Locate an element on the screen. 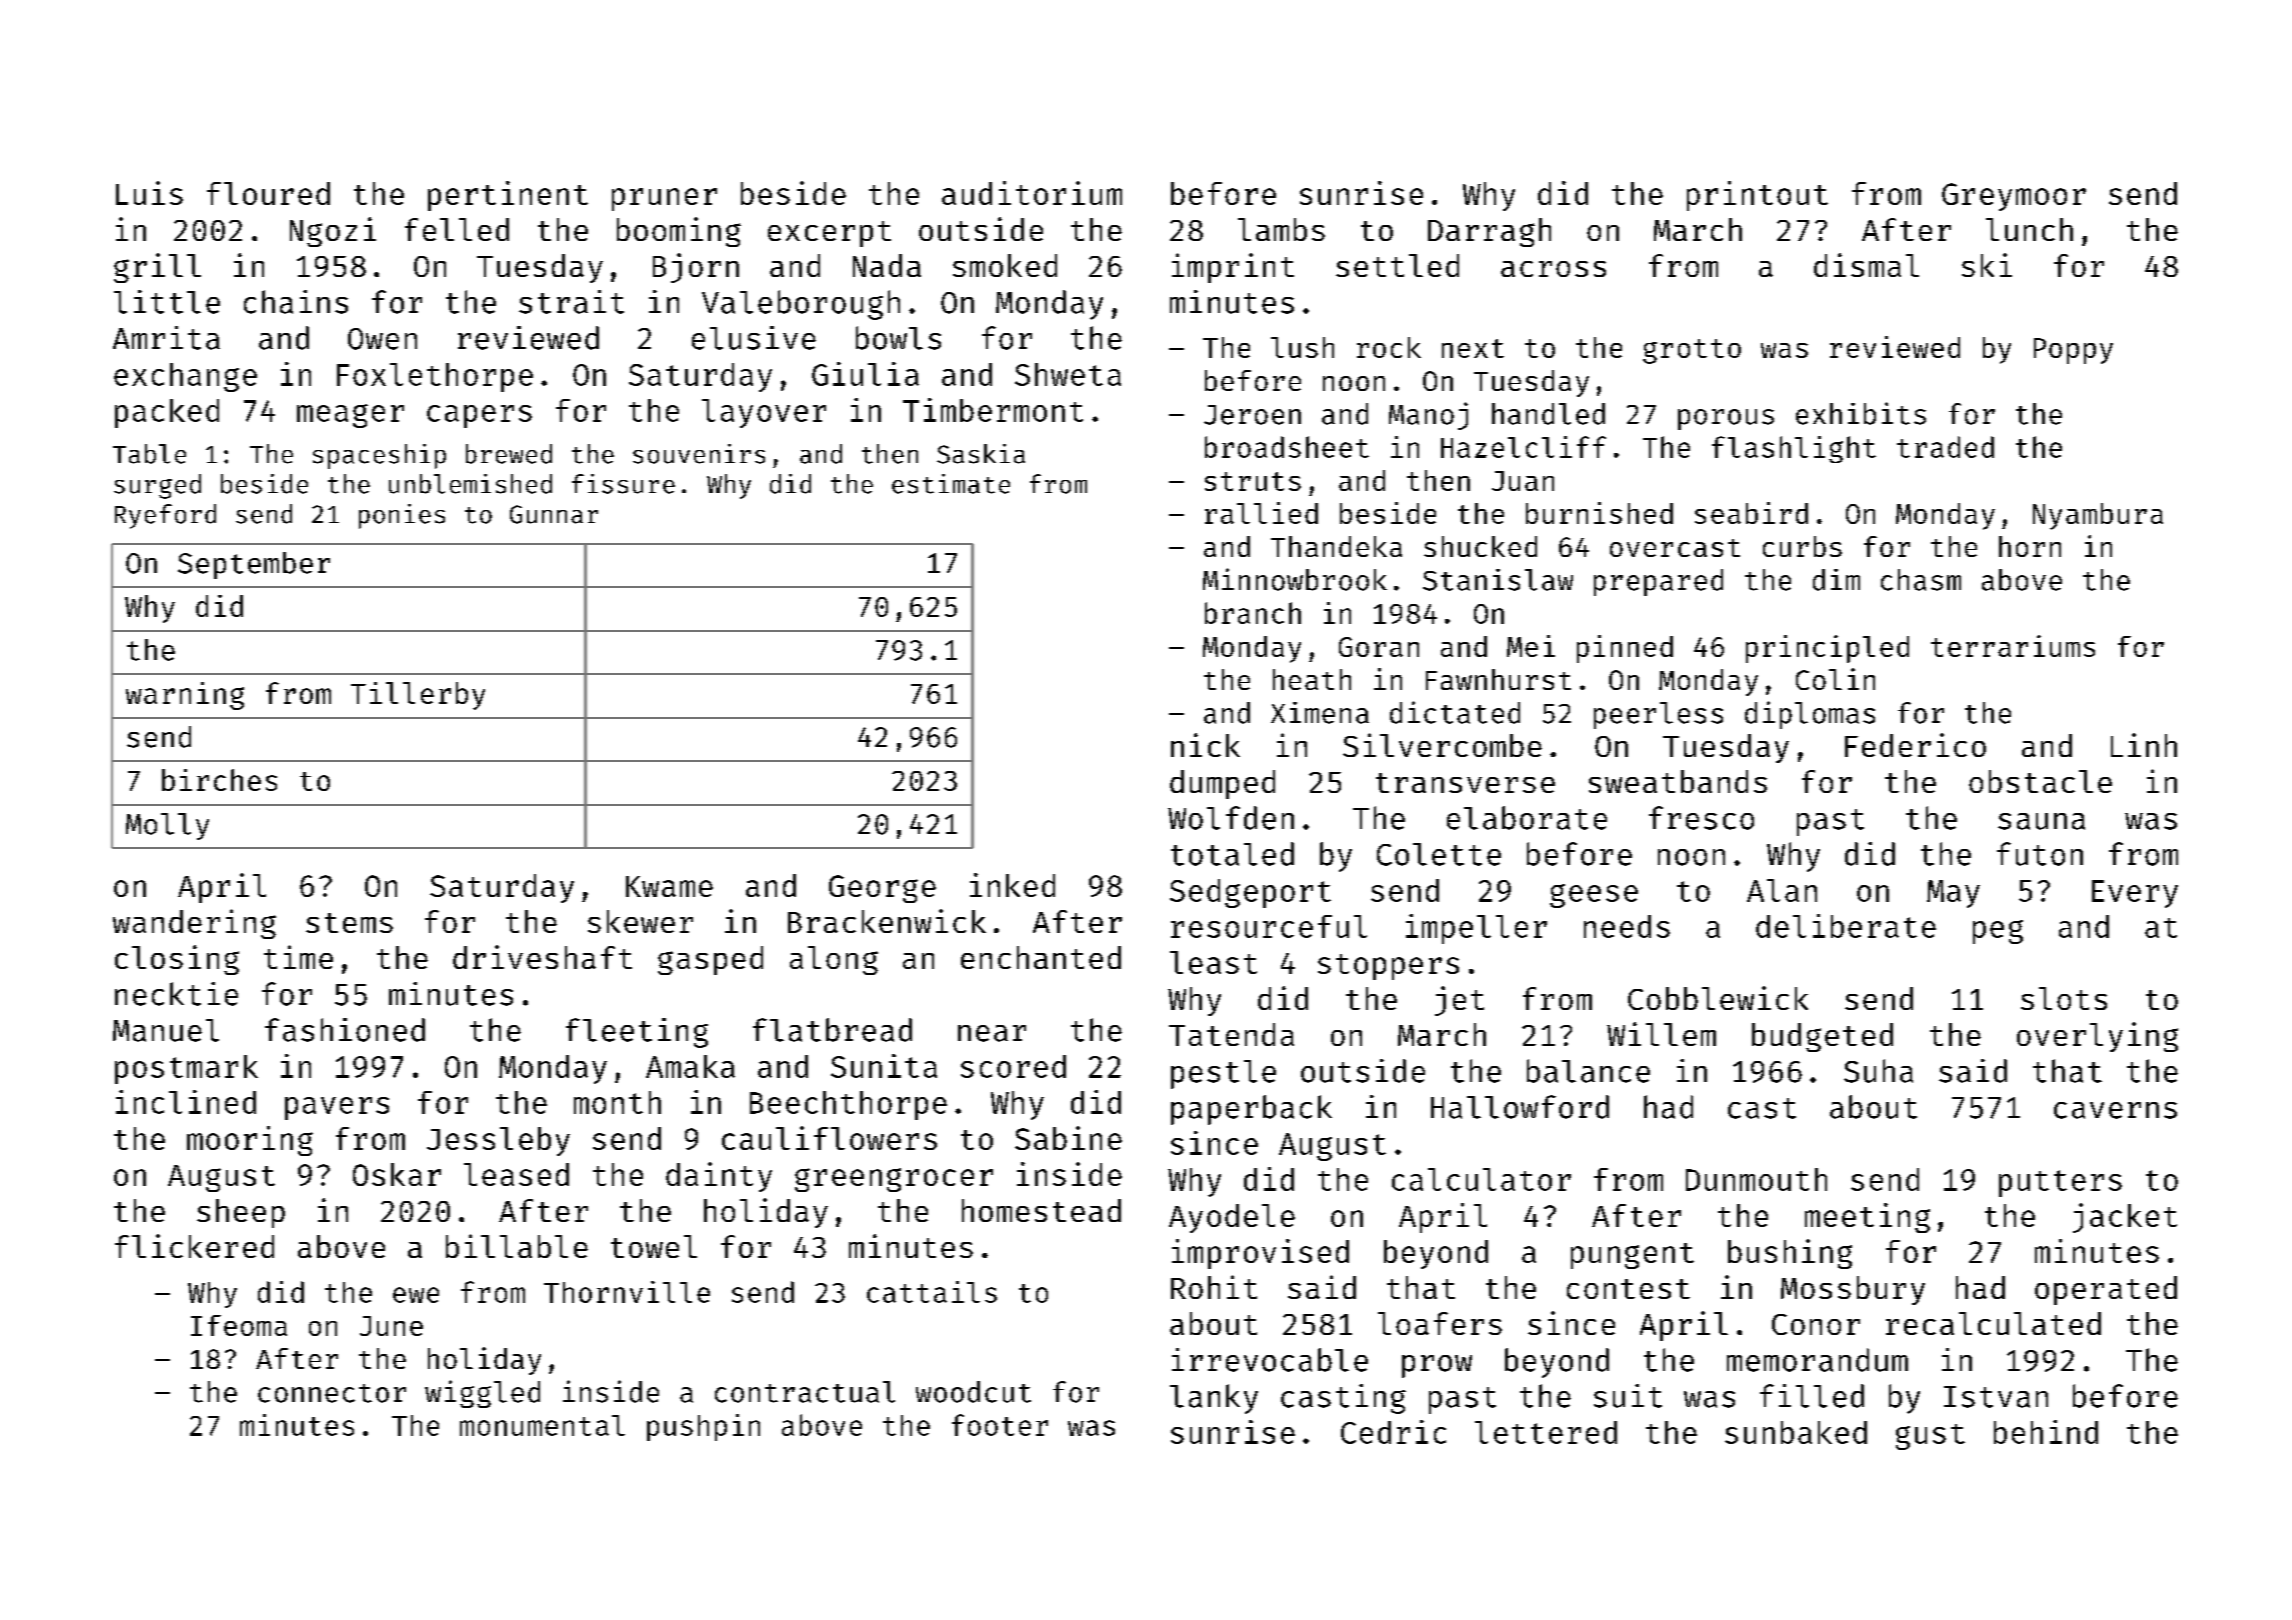 The image size is (2292, 1620). Istvan is located at coordinates (1996, 1397).
